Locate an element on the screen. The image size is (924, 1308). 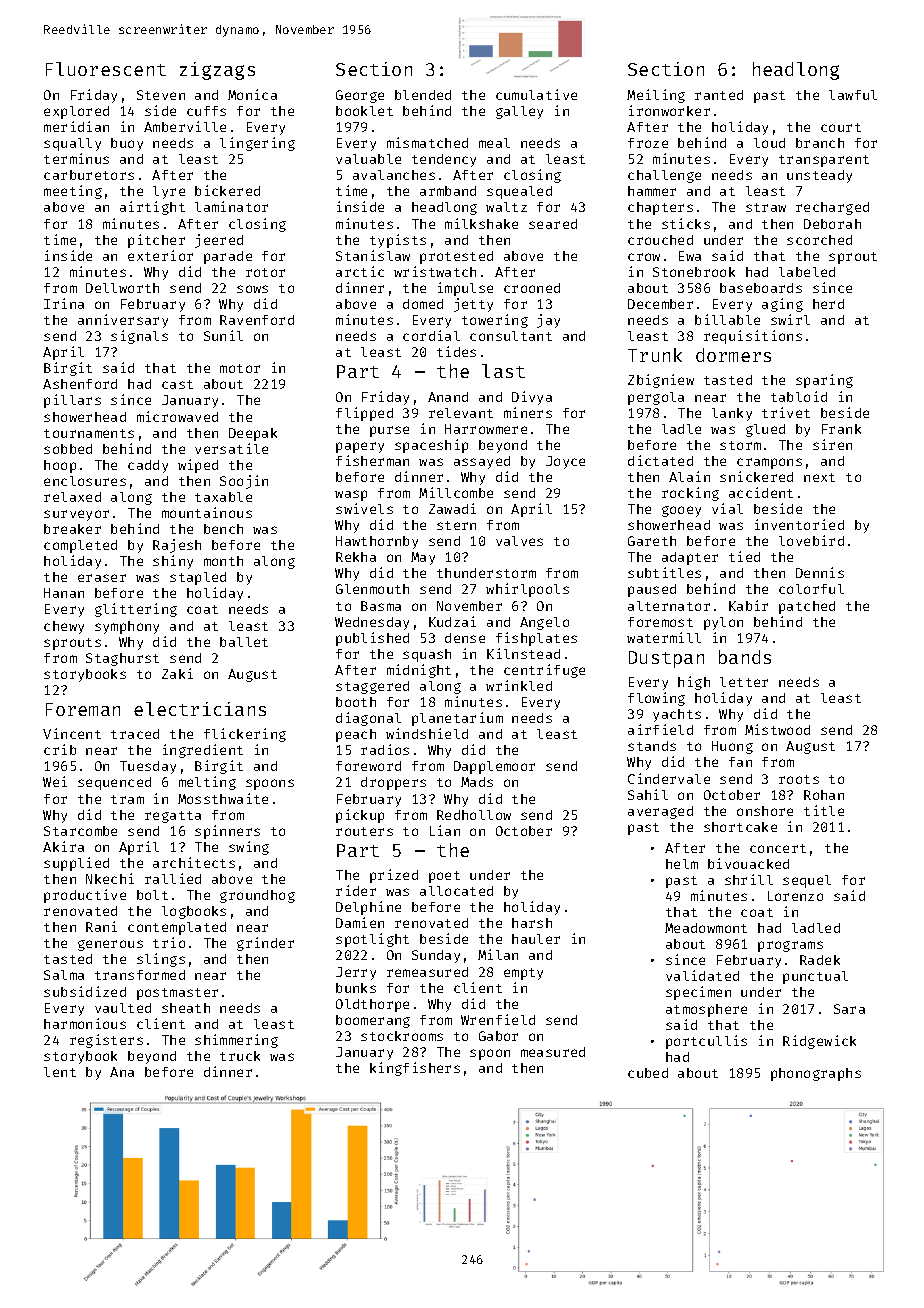
valves is located at coordinates (519, 541).
